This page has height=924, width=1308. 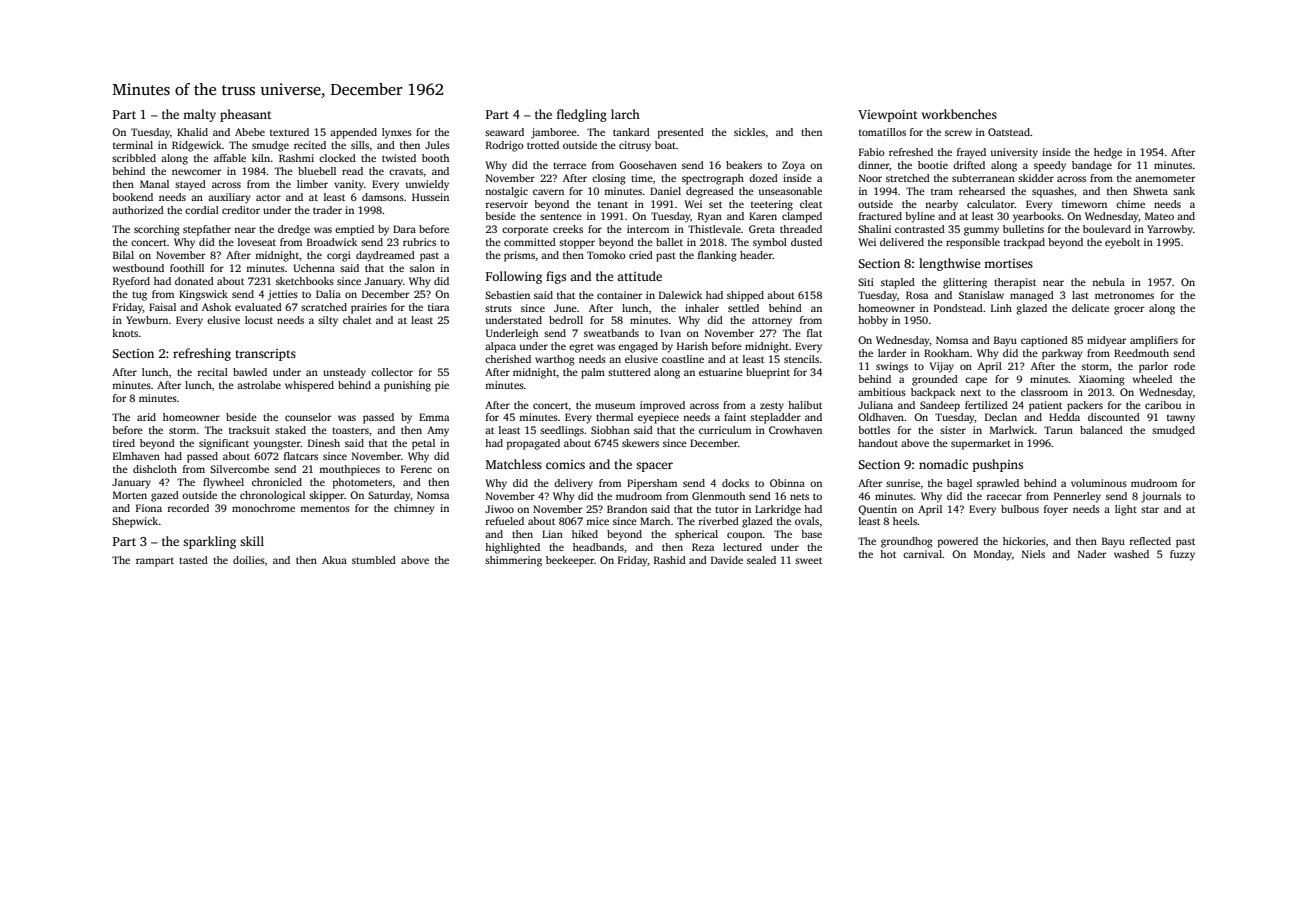 What do you see at coordinates (790, 191) in the page?
I see `unseasonable` at bounding box center [790, 191].
